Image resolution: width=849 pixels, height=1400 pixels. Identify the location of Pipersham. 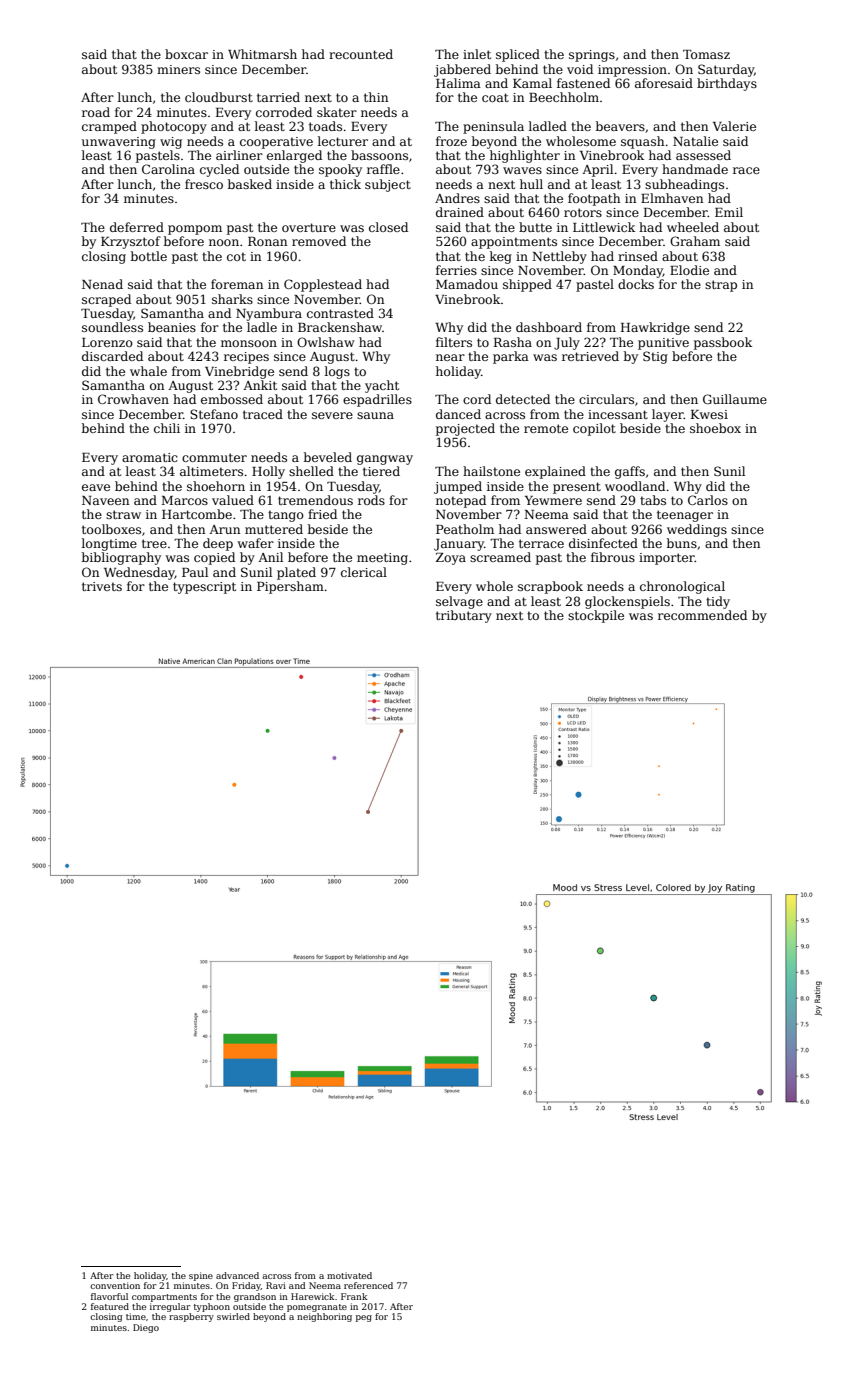
(290, 587).
